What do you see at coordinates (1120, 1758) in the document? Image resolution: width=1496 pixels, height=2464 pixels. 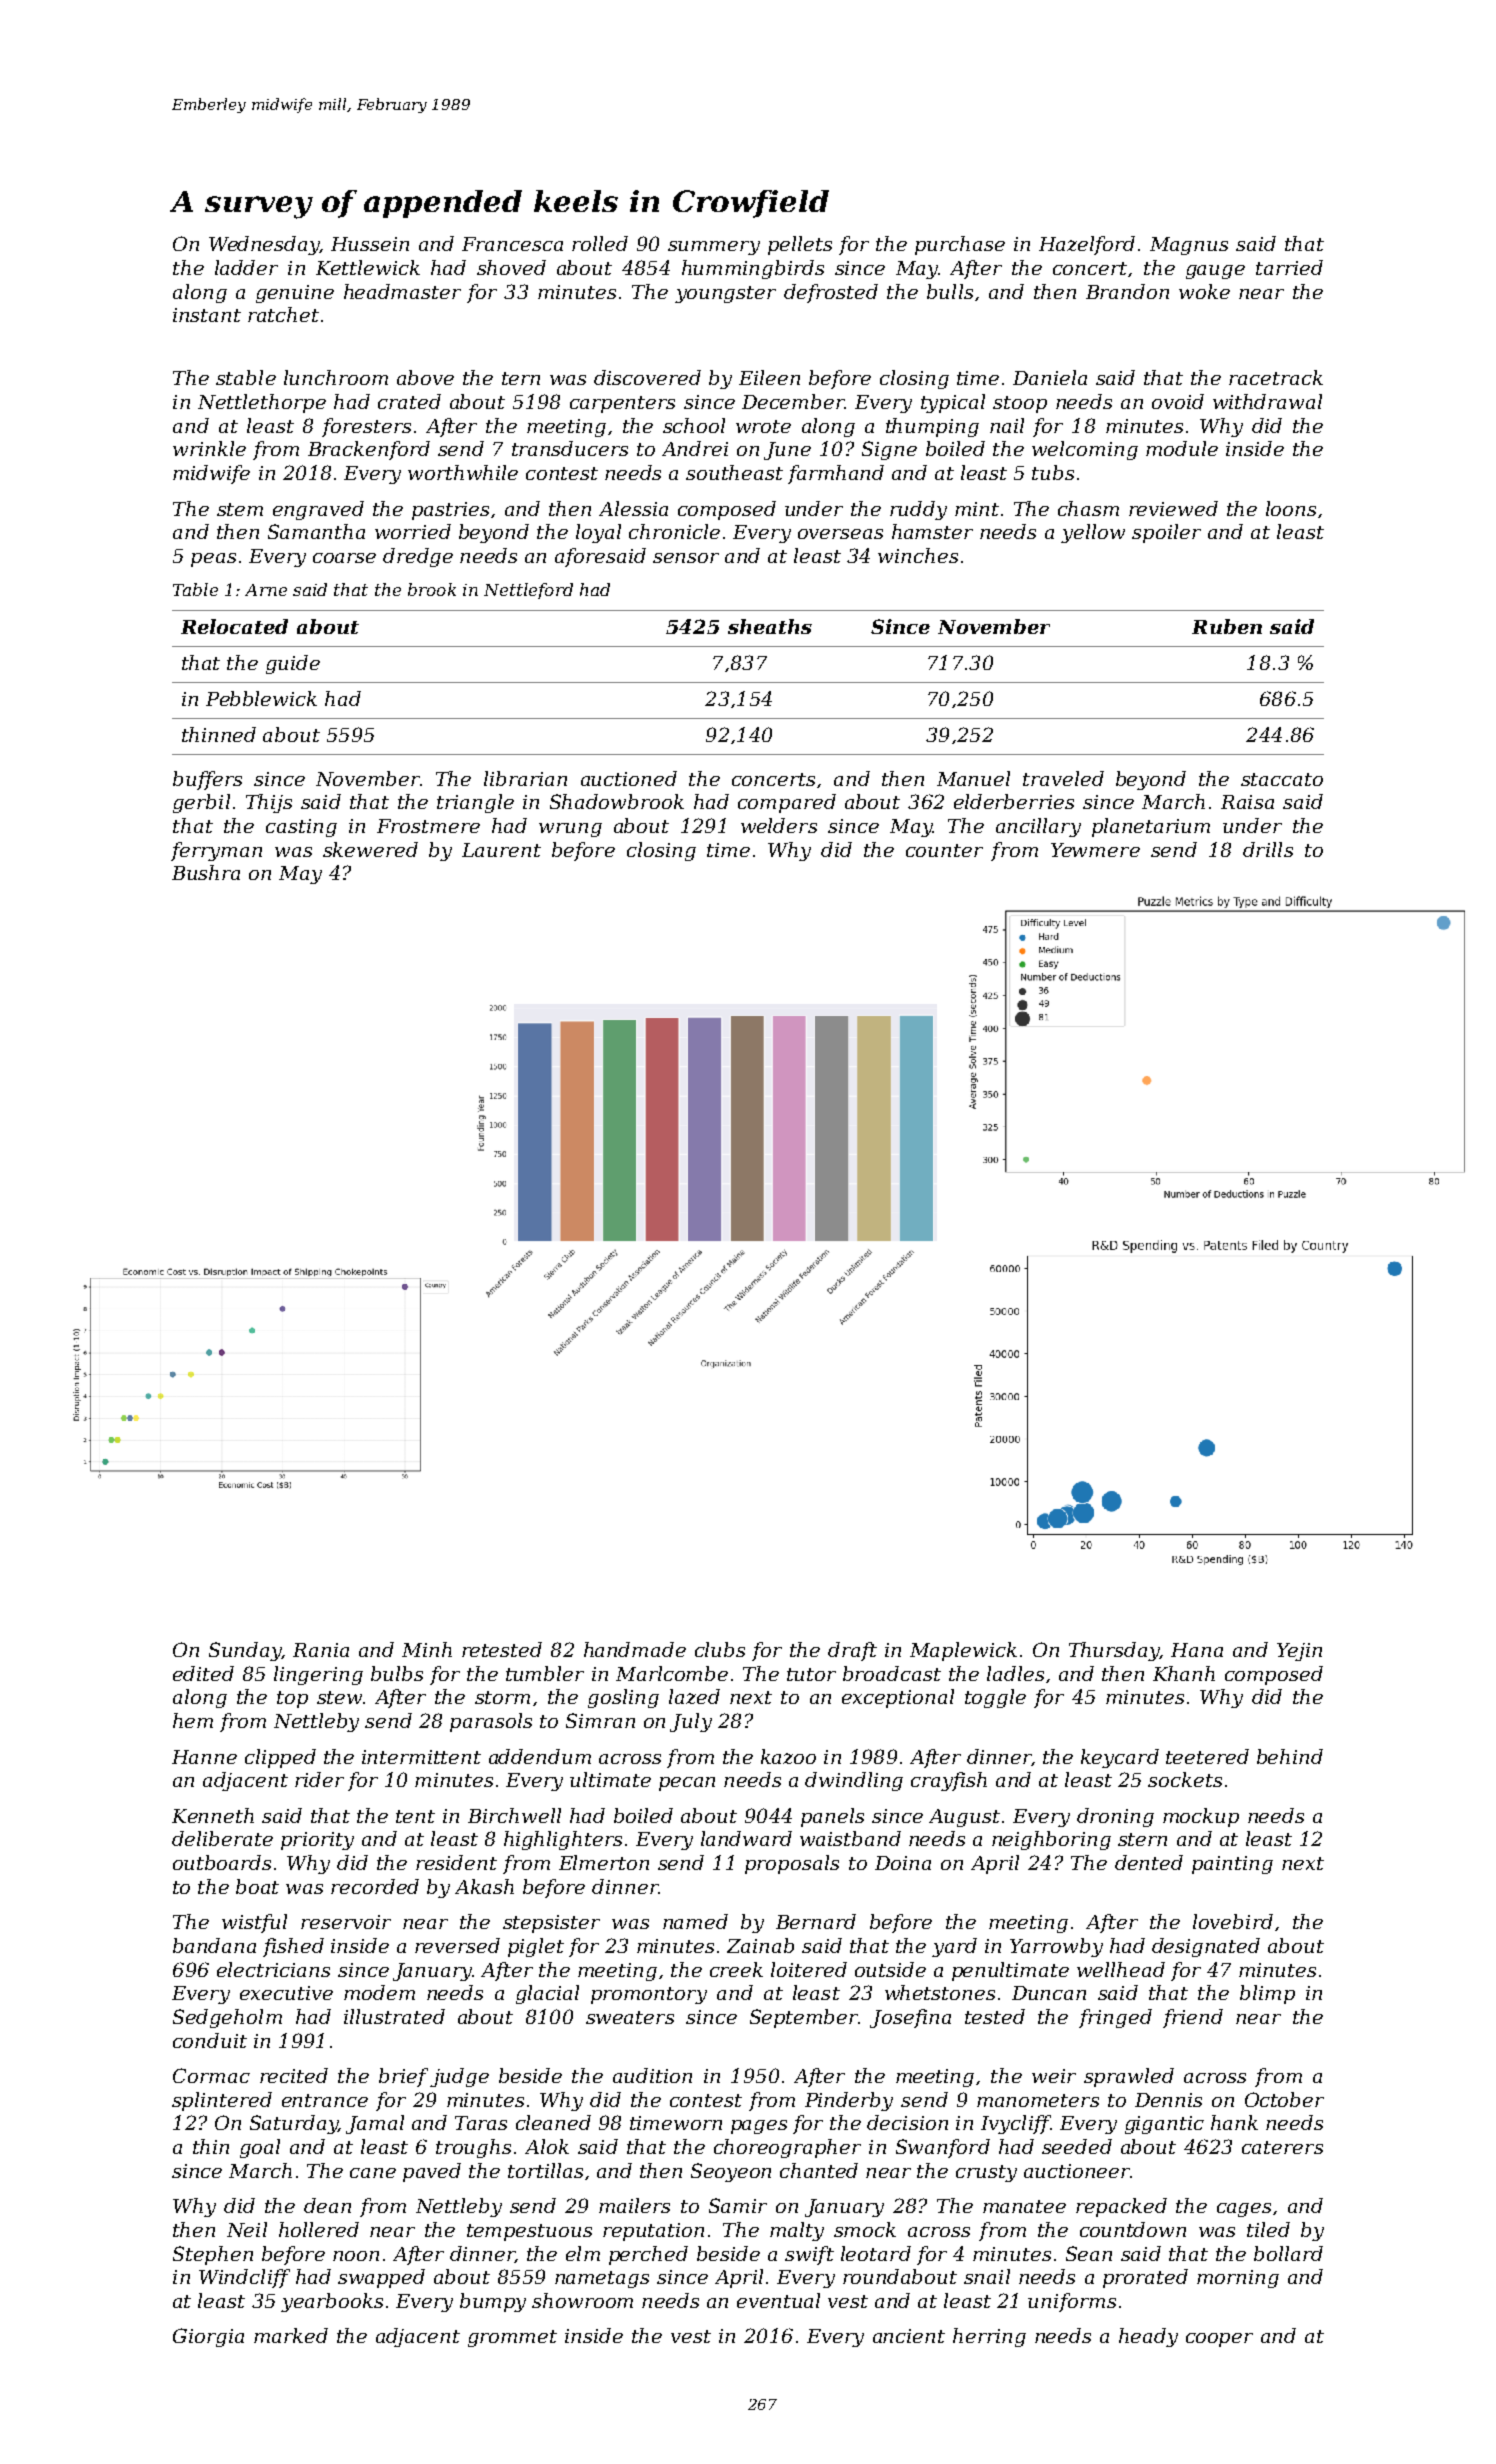 I see `keycard` at bounding box center [1120, 1758].
